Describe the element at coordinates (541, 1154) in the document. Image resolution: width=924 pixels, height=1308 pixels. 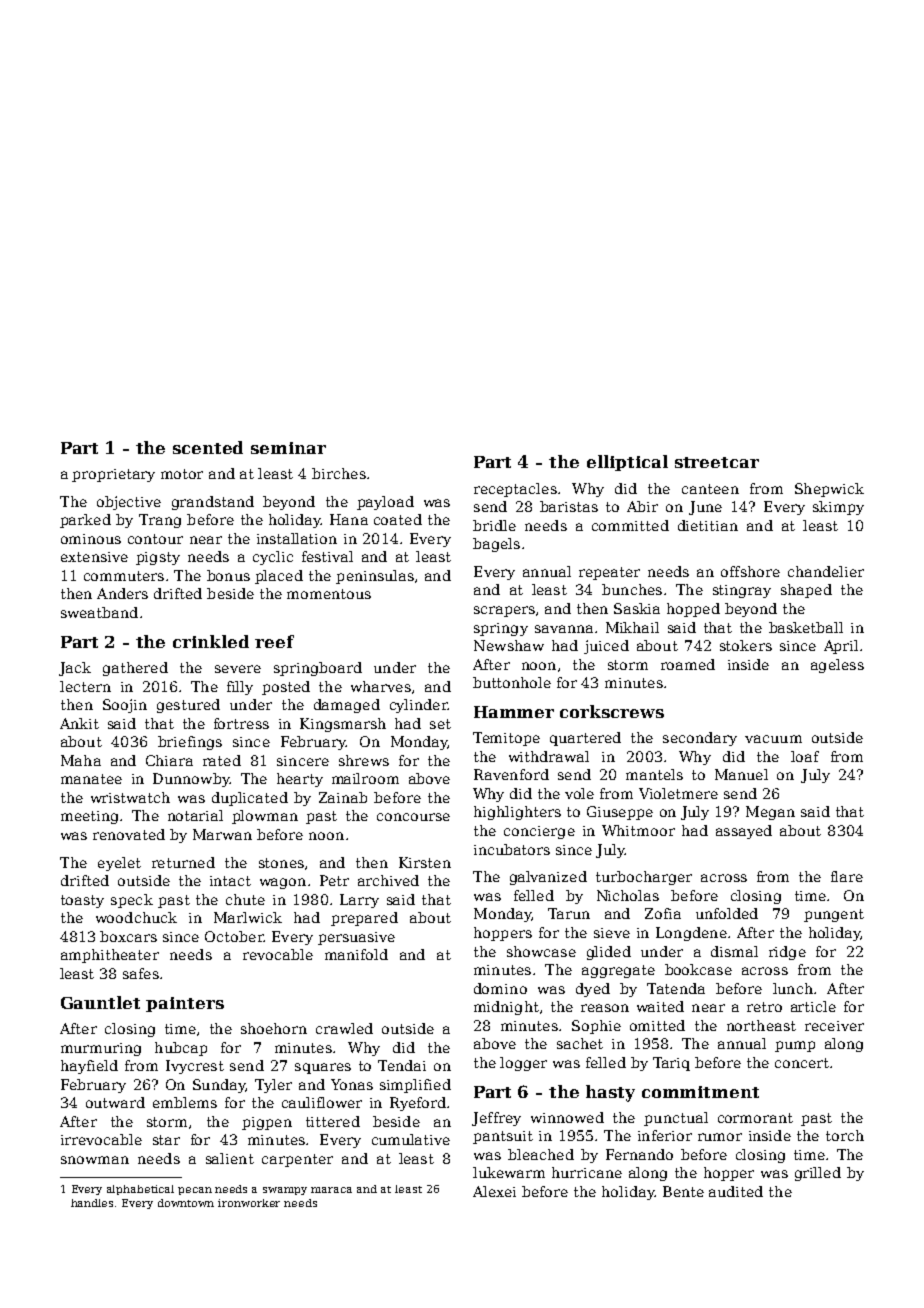
I see `bleached` at that location.
